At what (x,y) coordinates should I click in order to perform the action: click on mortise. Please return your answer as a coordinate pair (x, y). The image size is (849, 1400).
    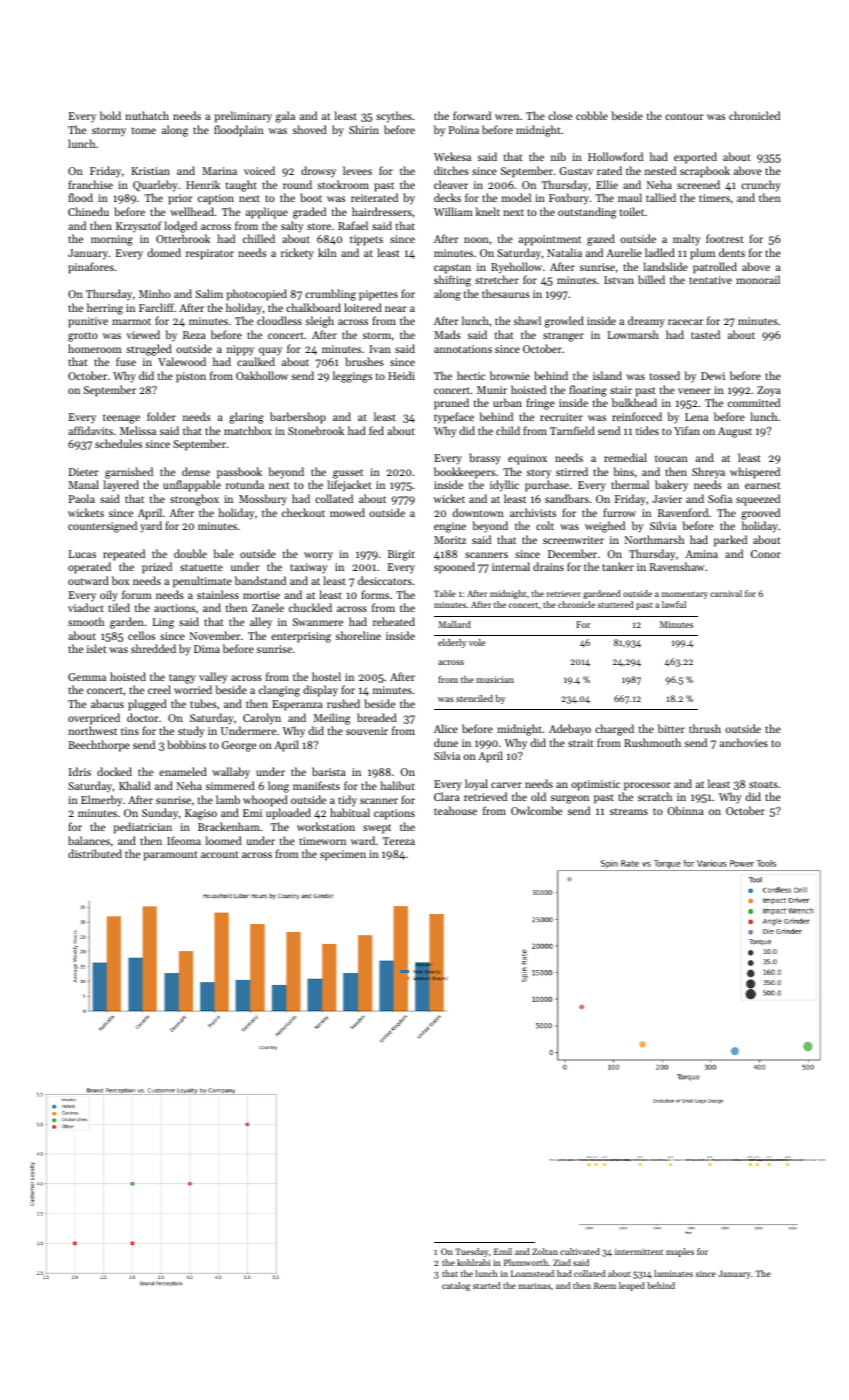
    Looking at the image, I should click on (261, 595).
